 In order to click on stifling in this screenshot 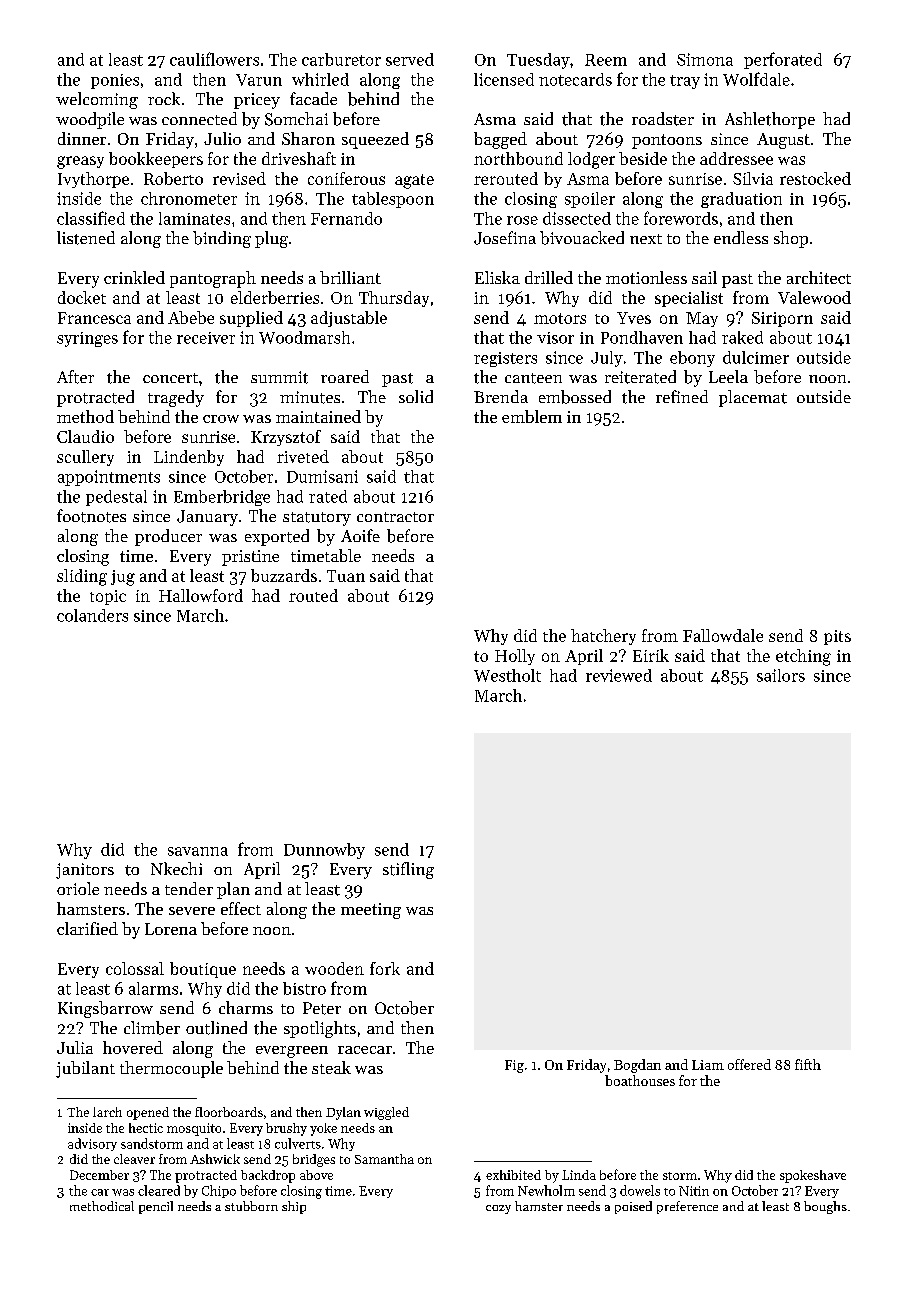, I will do `click(408, 870)`.
